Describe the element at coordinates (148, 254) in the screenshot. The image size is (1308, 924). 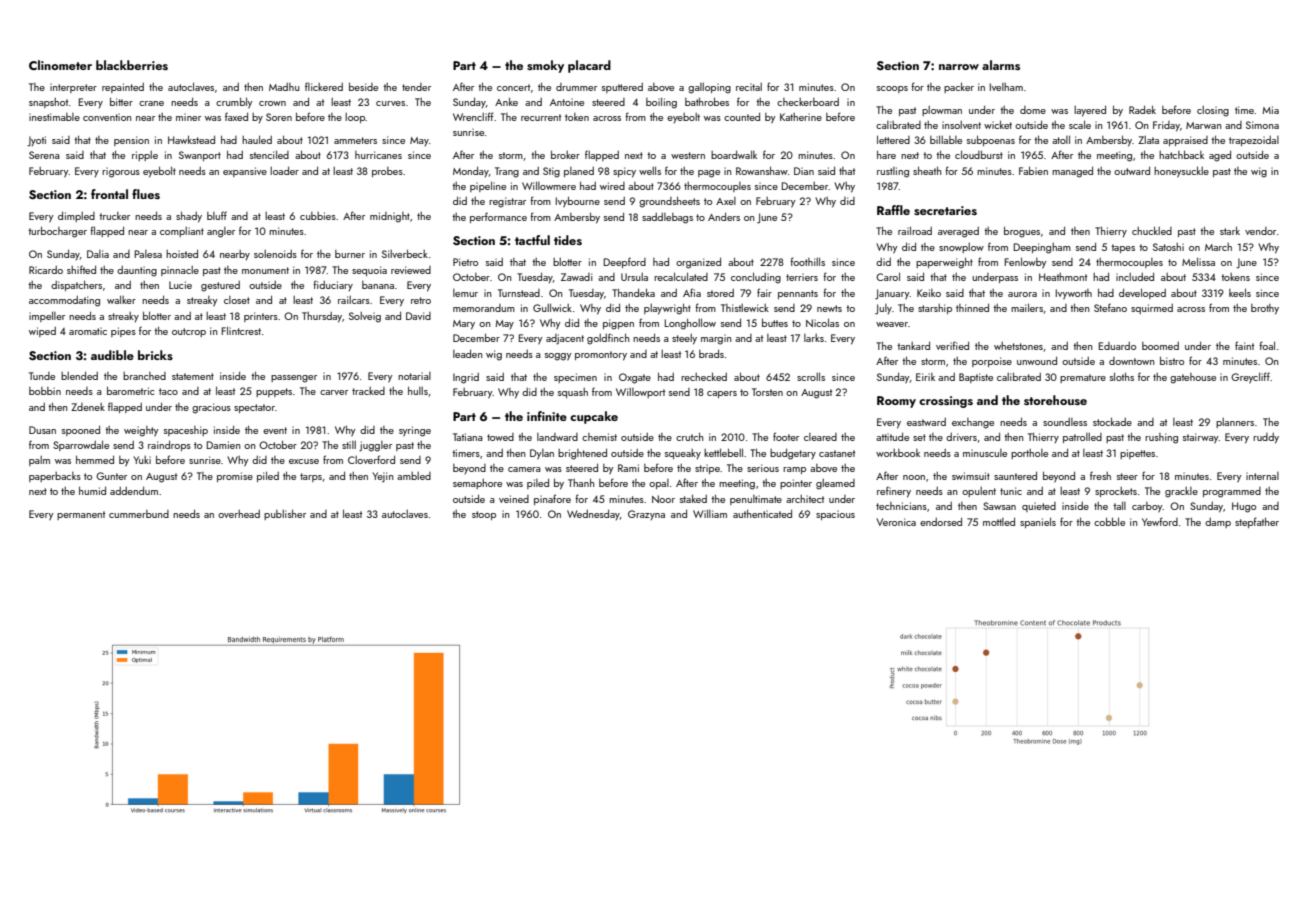
I see `Palesa` at that location.
